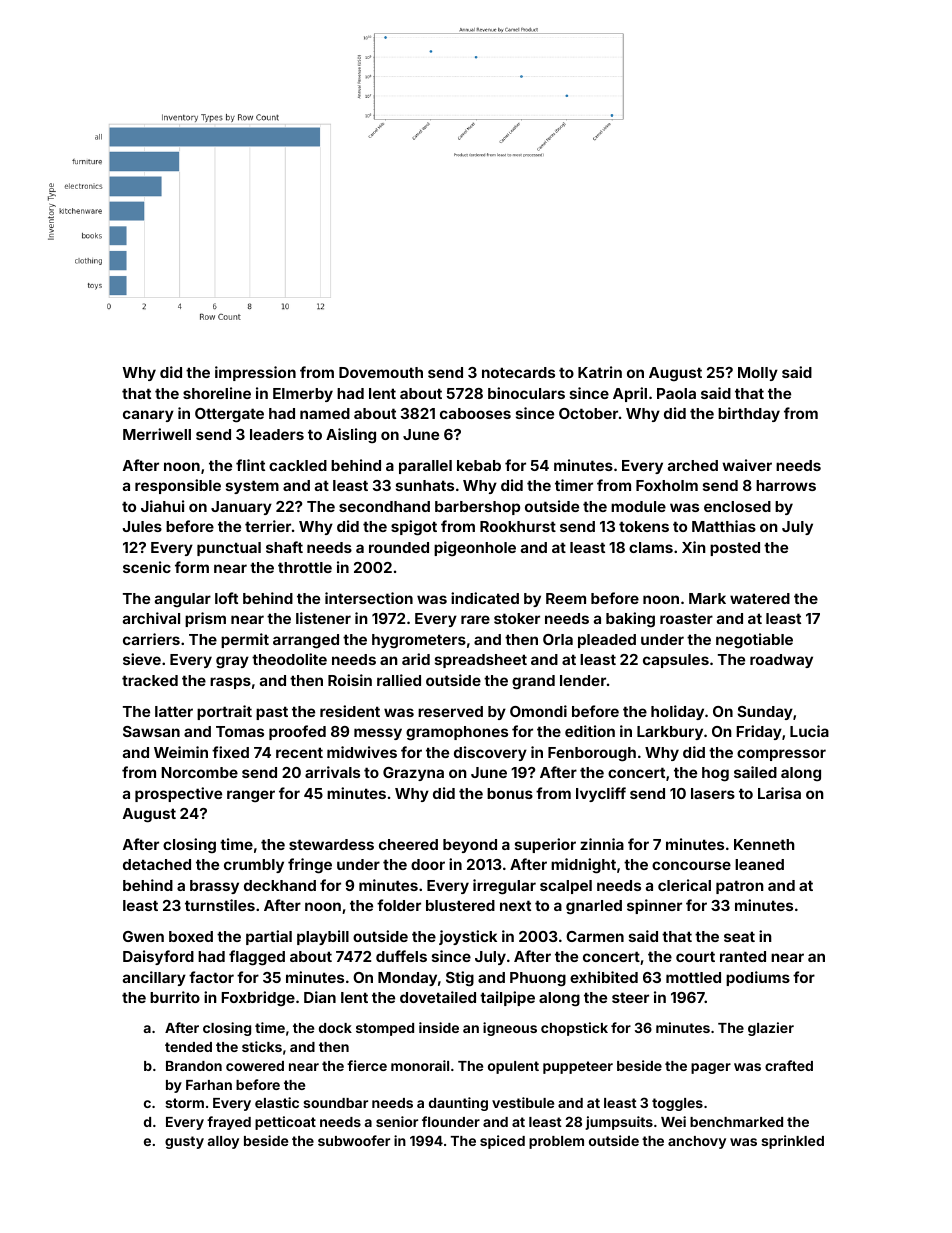  Describe the element at coordinates (758, 374) in the image. I see `Molly` at that location.
